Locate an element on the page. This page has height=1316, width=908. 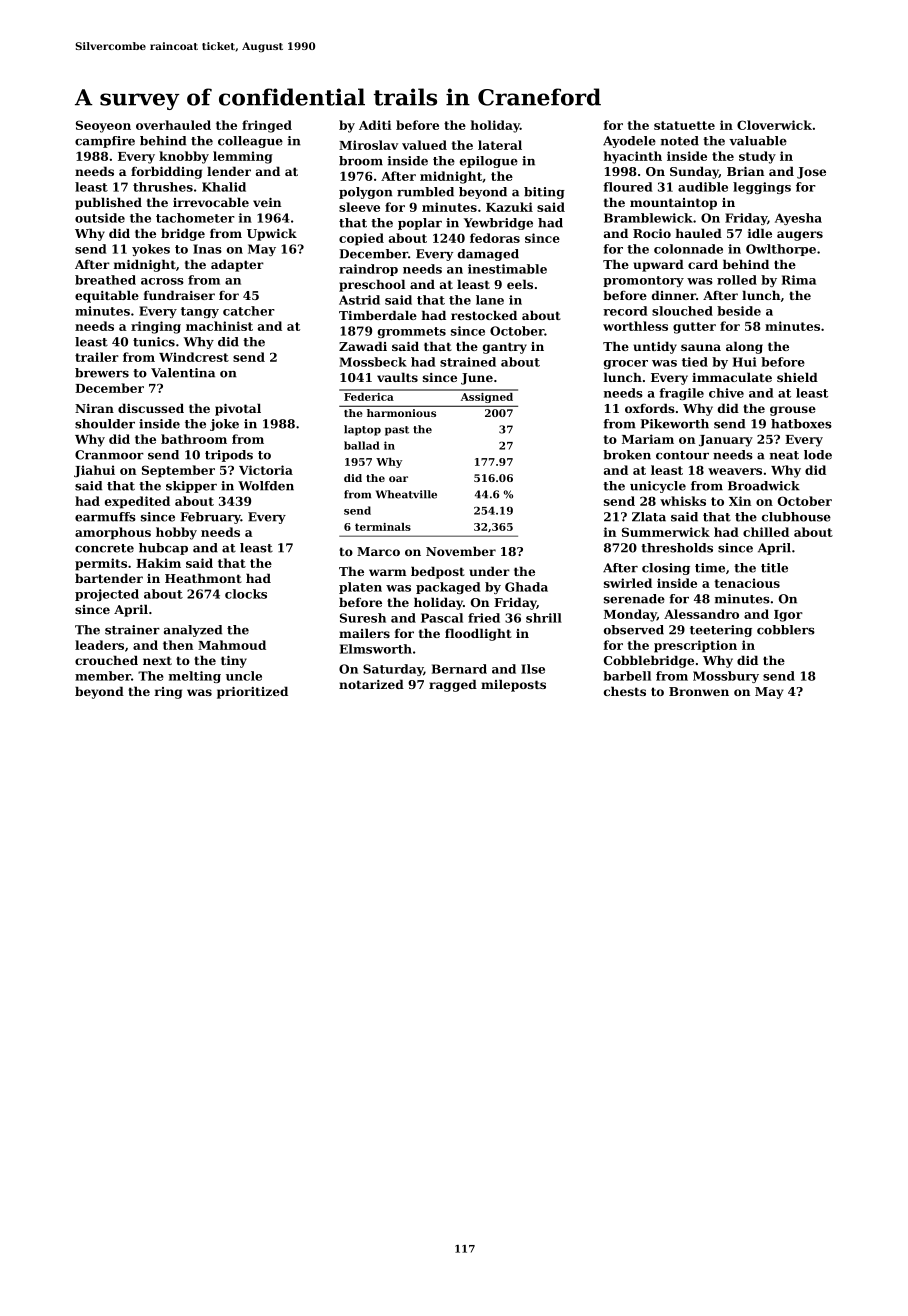
adapter is located at coordinates (237, 265).
